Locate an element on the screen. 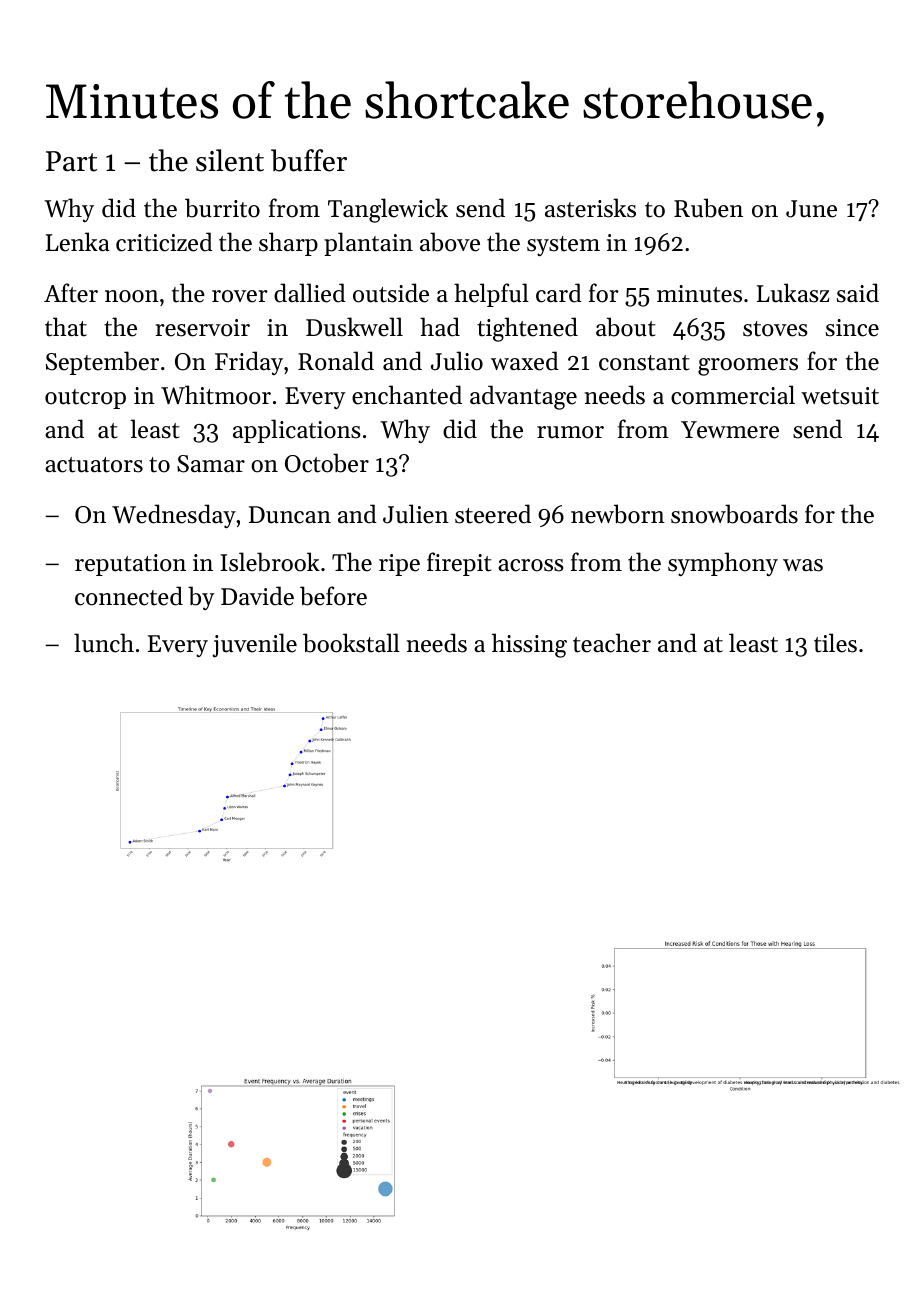  tiles is located at coordinates (835, 643).
